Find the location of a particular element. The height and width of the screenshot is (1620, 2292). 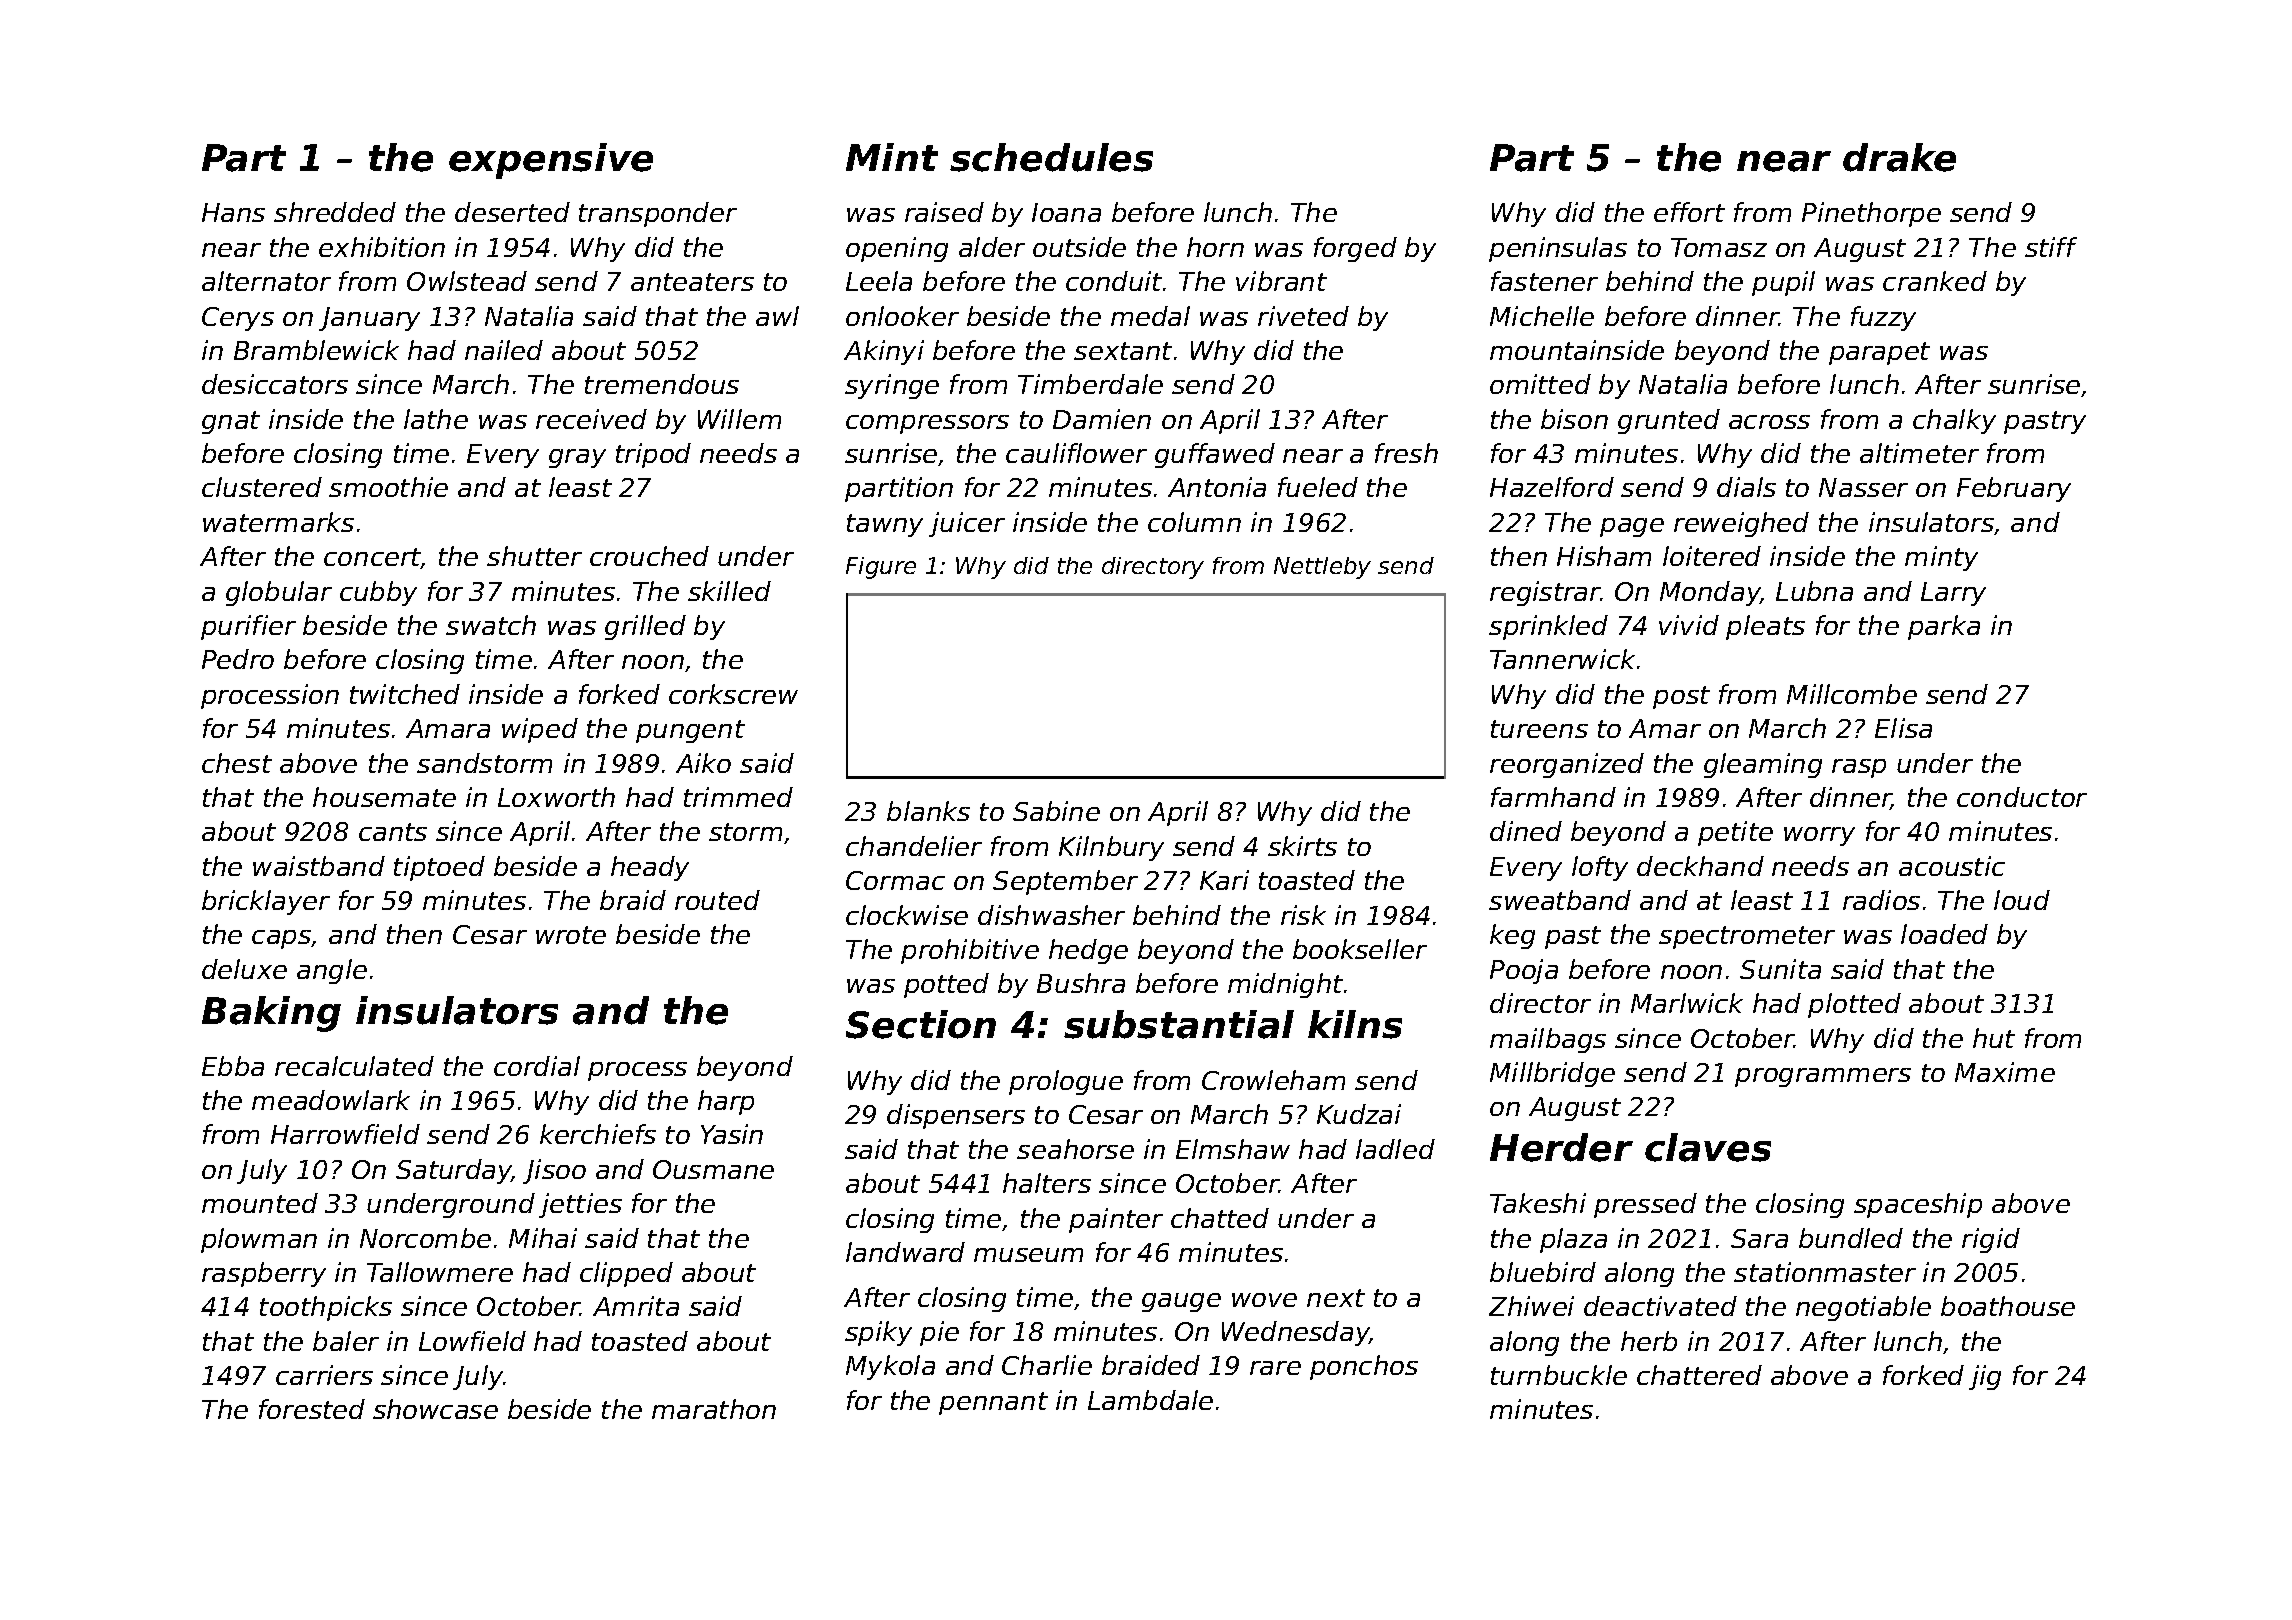

marathon is located at coordinates (714, 1409).
